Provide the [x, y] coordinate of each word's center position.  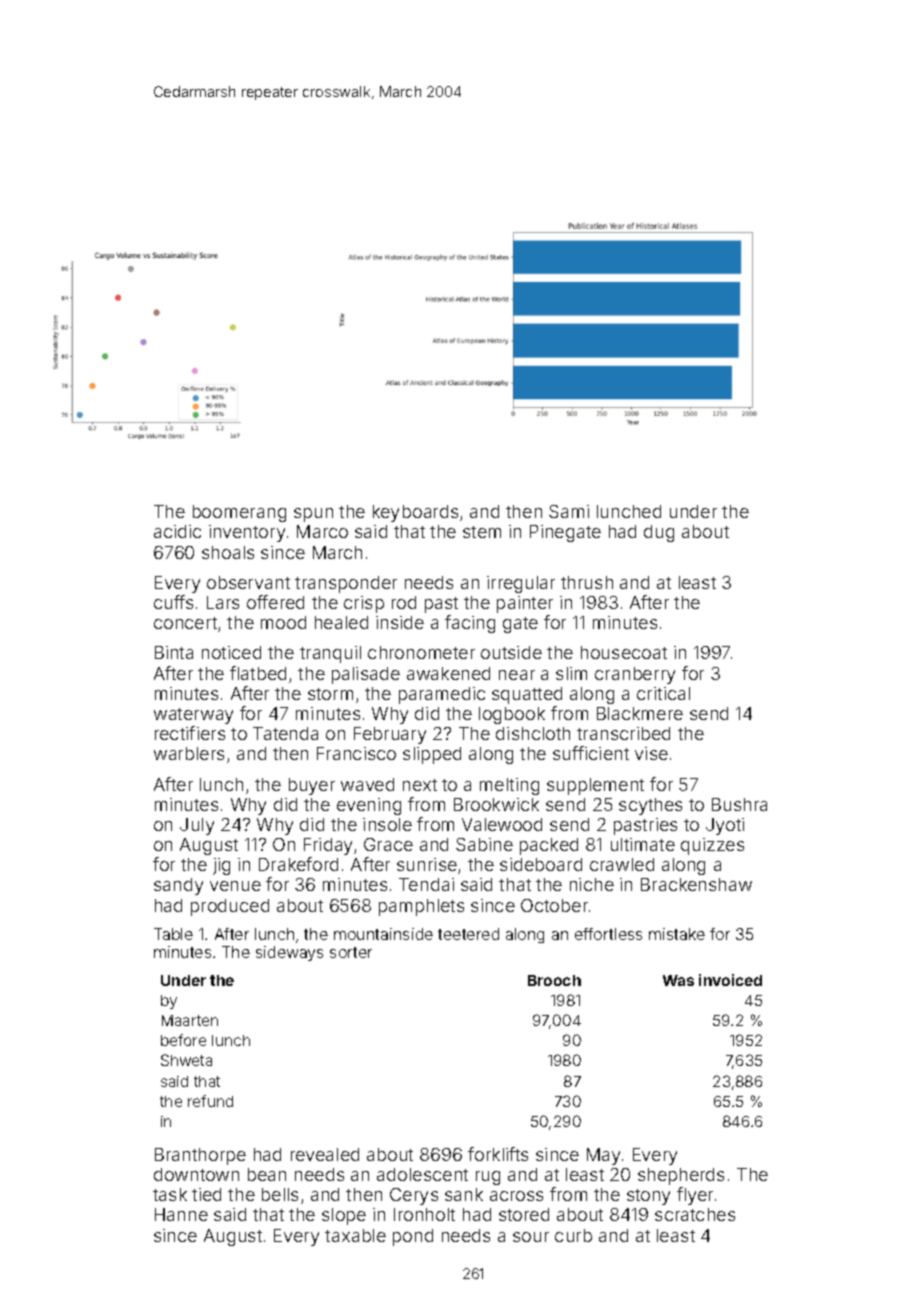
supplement [595, 786]
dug [659, 533]
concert [185, 623]
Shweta [186, 1060]
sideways [289, 953]
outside [511, 652]
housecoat [624, 652]
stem [482, 532]
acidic [177, 531]
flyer [695, 1196]
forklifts [498, 1154]
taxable [355, 1235]
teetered [468, 934]
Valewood [502, 824]
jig [221, 866]
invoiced [730, 980]
